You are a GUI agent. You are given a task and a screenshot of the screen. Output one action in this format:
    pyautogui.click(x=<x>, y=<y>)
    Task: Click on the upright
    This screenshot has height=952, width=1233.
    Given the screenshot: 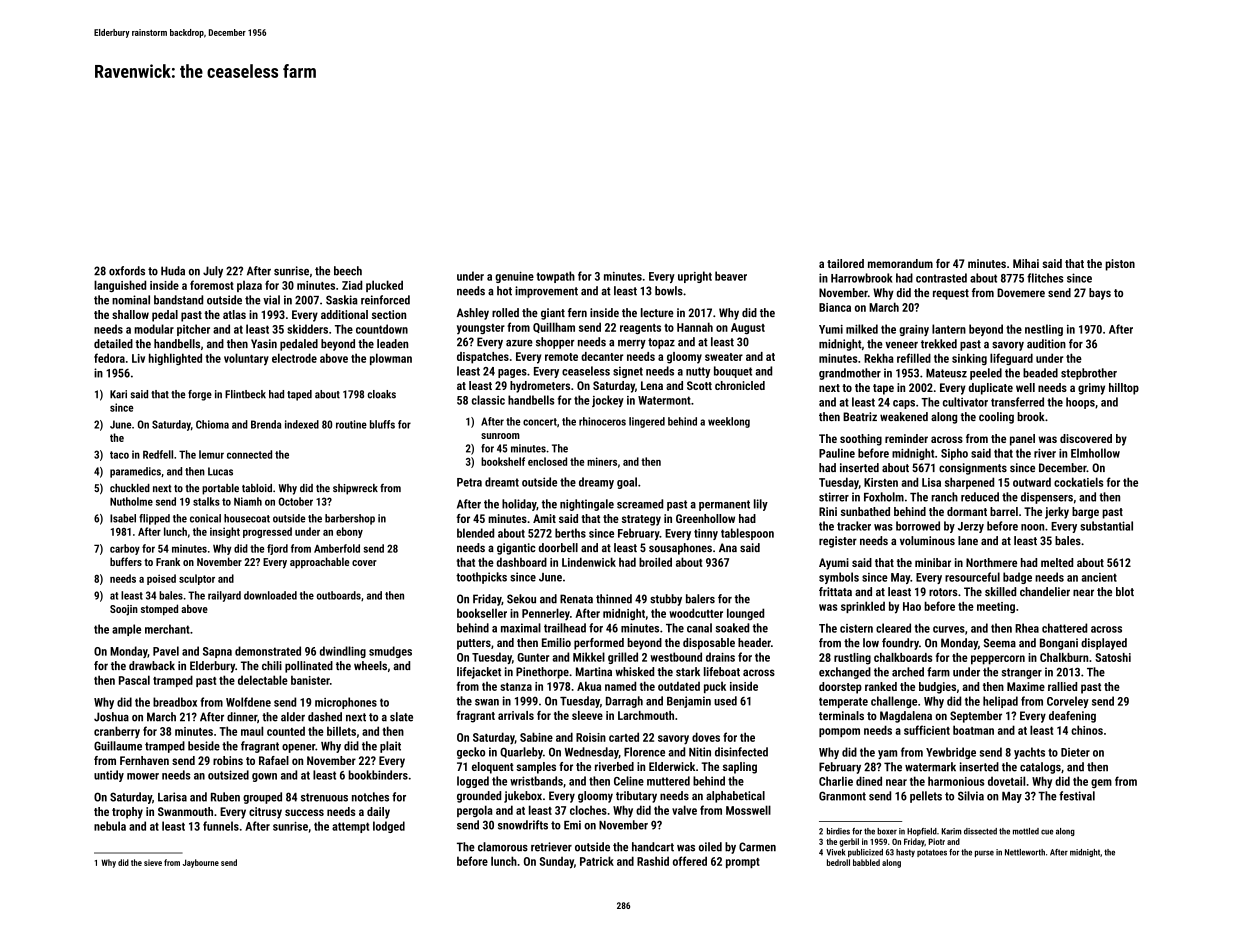 What is the action you would take?
    pyautogui.click(x=695, y=277)
